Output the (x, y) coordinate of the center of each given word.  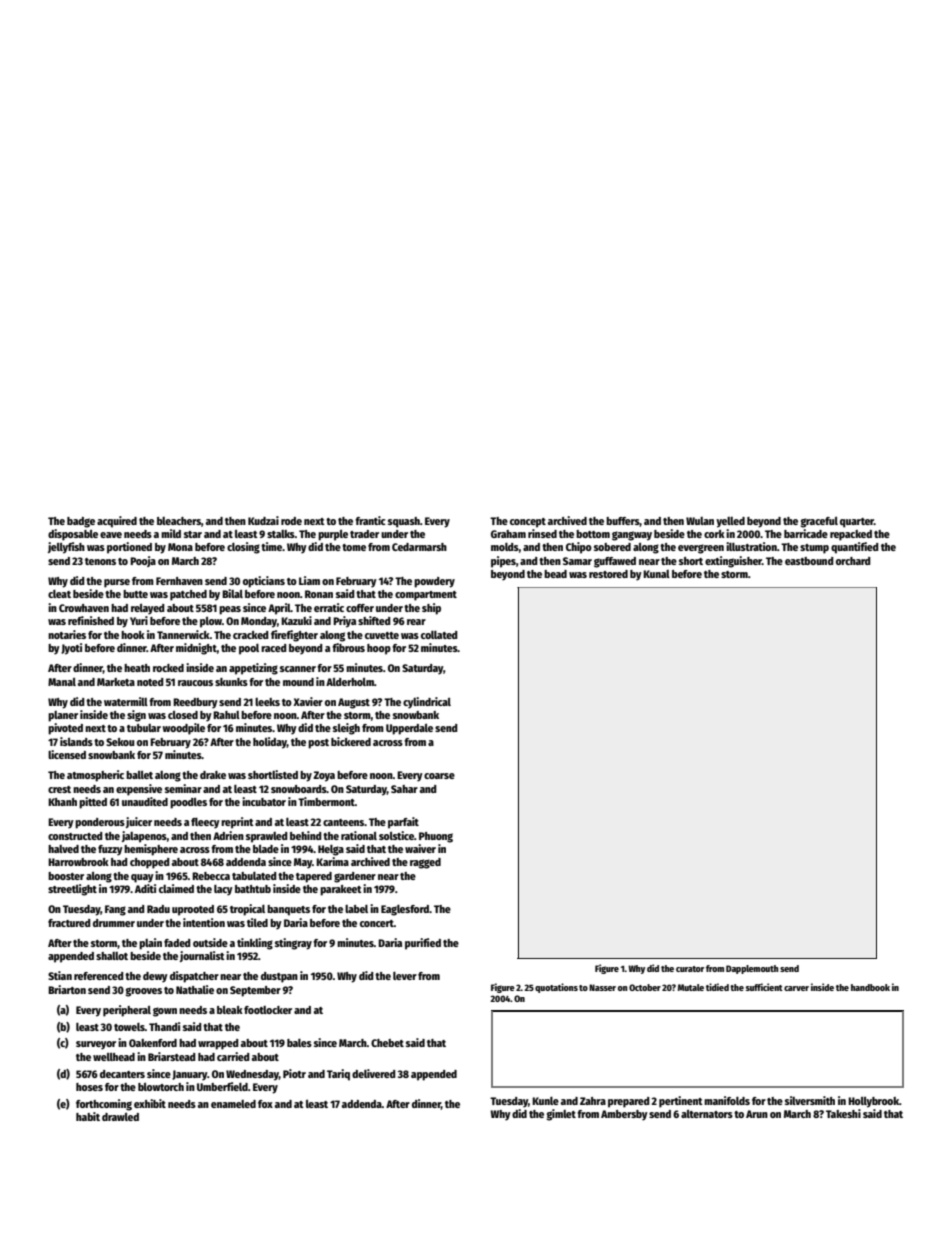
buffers (623, 522)
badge (81, 522)
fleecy (205, 823)
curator (690, 969)
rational (359, 835)
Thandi (164, 1026)
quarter (857, 523)
